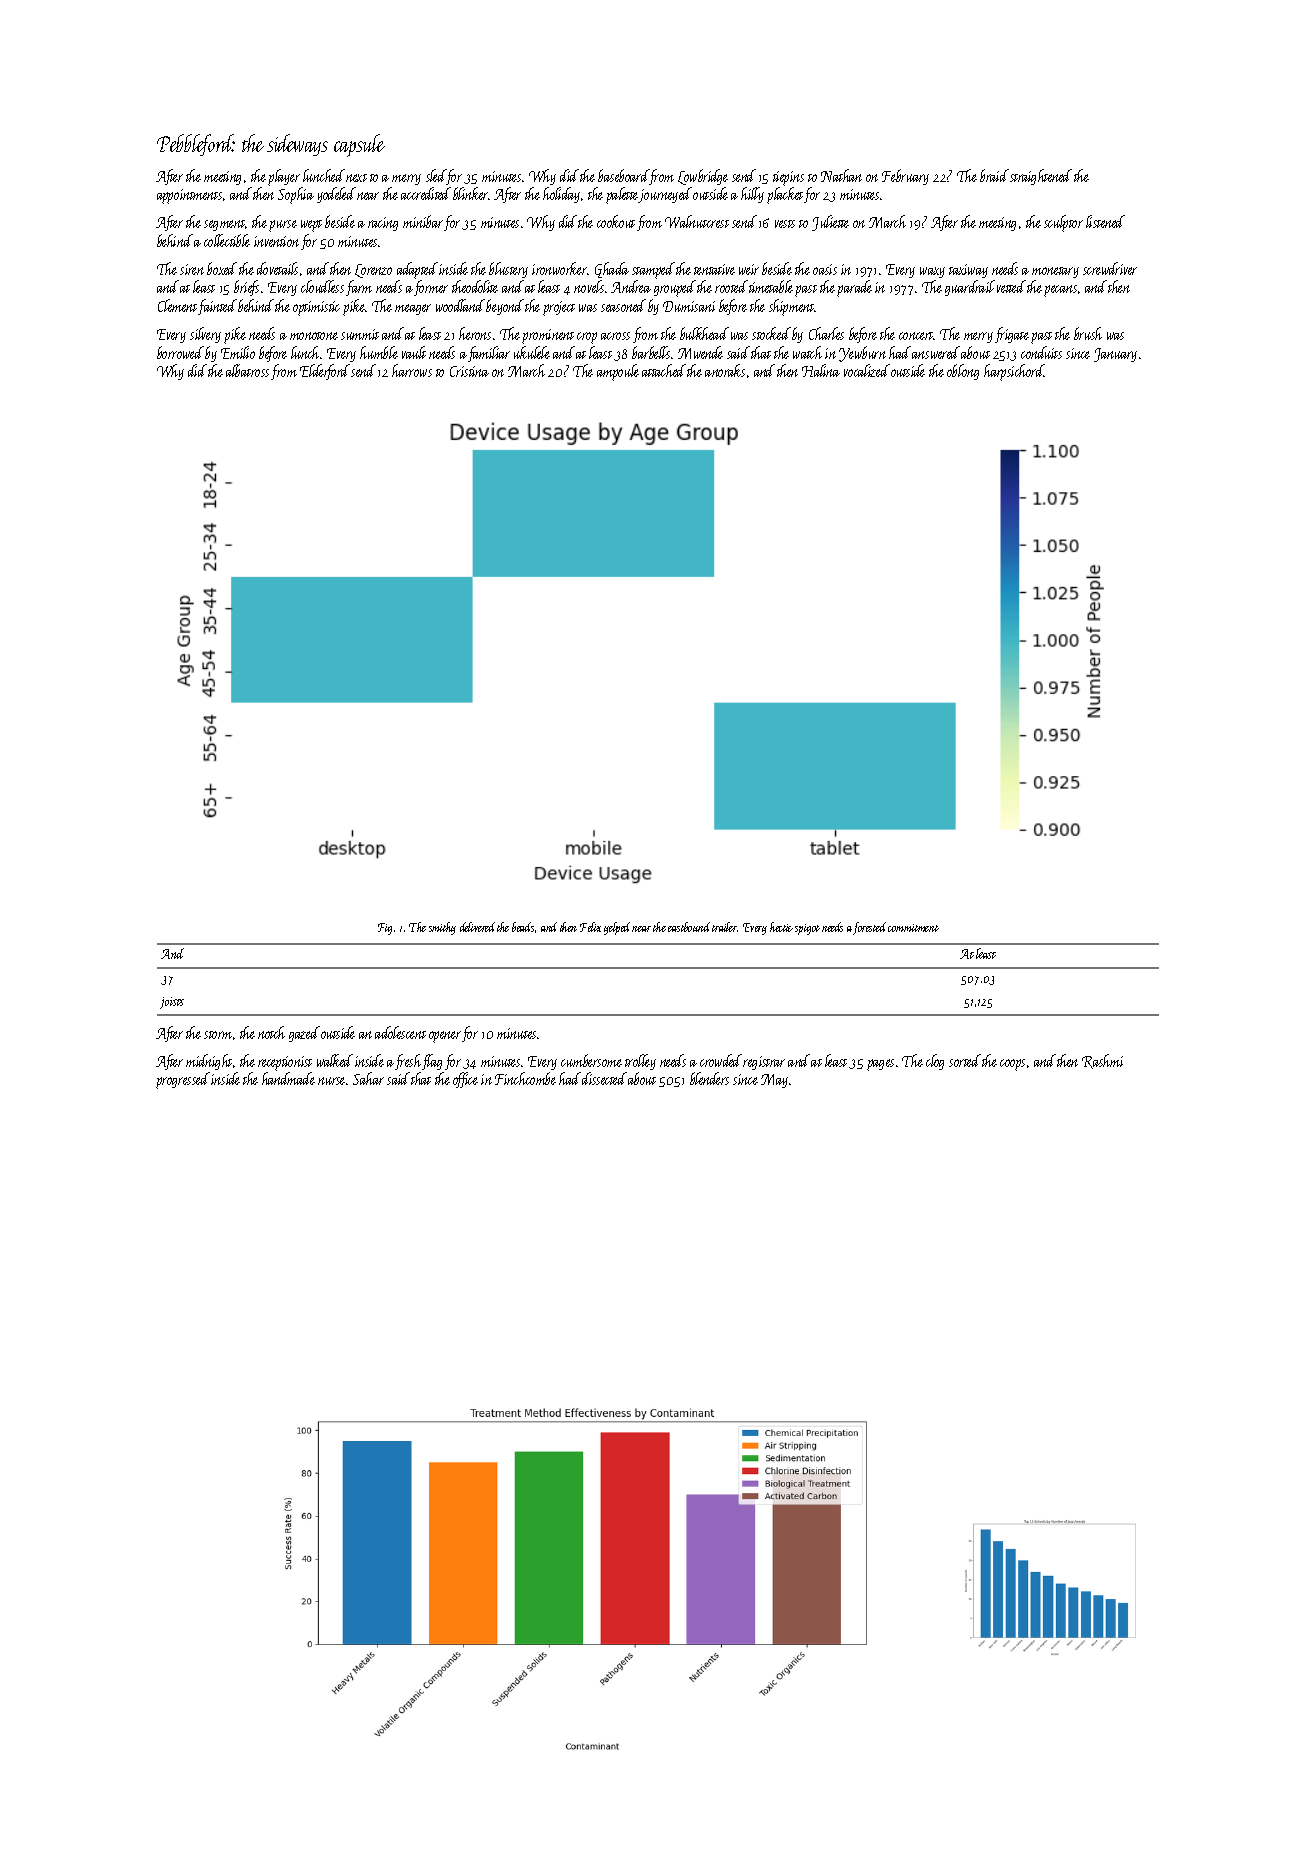 The image size is (1316, 1861). I want to click on office, so click(465, 1080).
